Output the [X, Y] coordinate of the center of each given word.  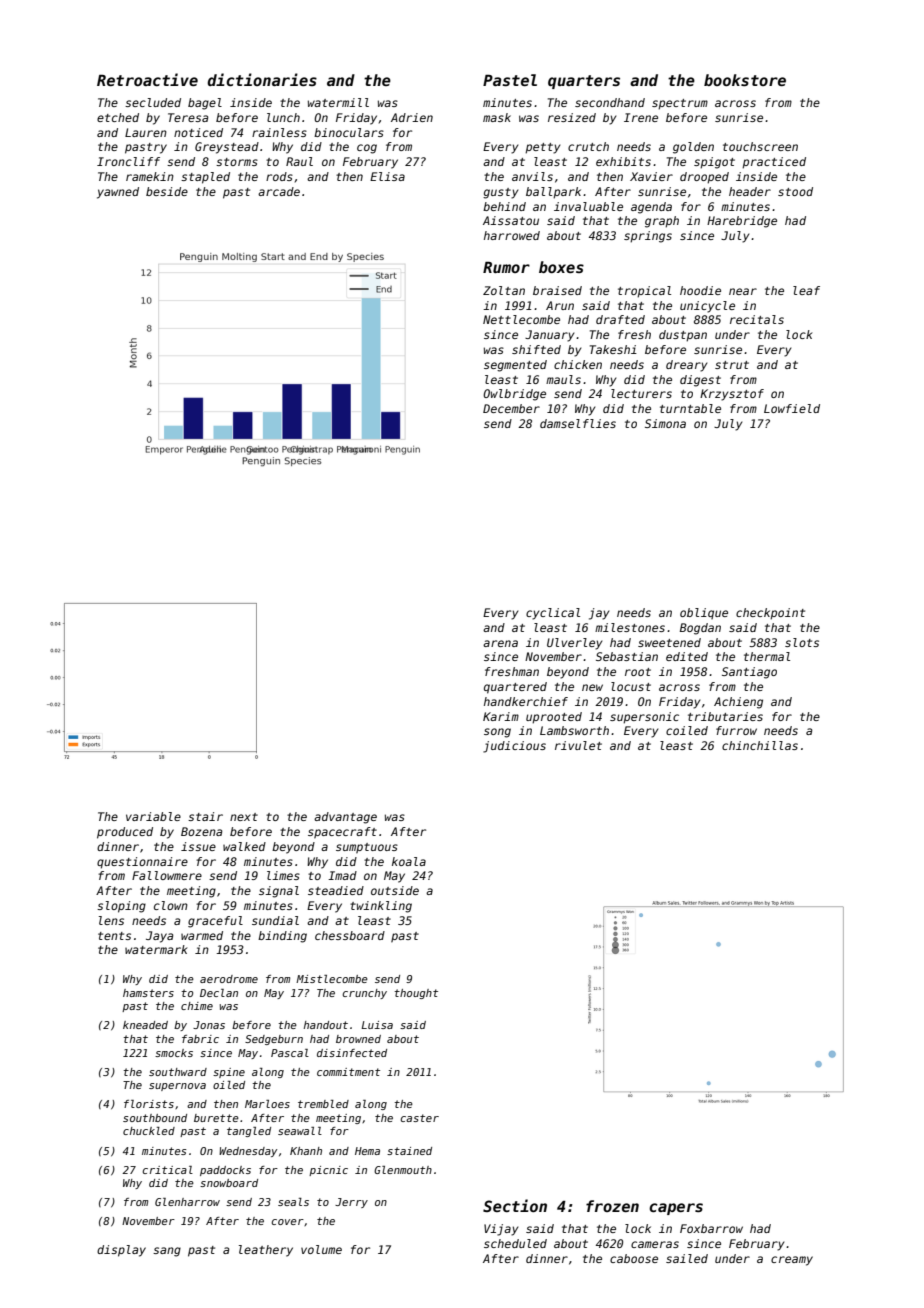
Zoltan [504, 290]
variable [153, 816]
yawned [118, 193]
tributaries [725, 716]
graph [662, 222]
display [121, 1251]
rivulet [578, 745]
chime [197, 1006]
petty [542, 148]
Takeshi [613, 349]
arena [500, 643]
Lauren [146, 132]
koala [409, 861]
